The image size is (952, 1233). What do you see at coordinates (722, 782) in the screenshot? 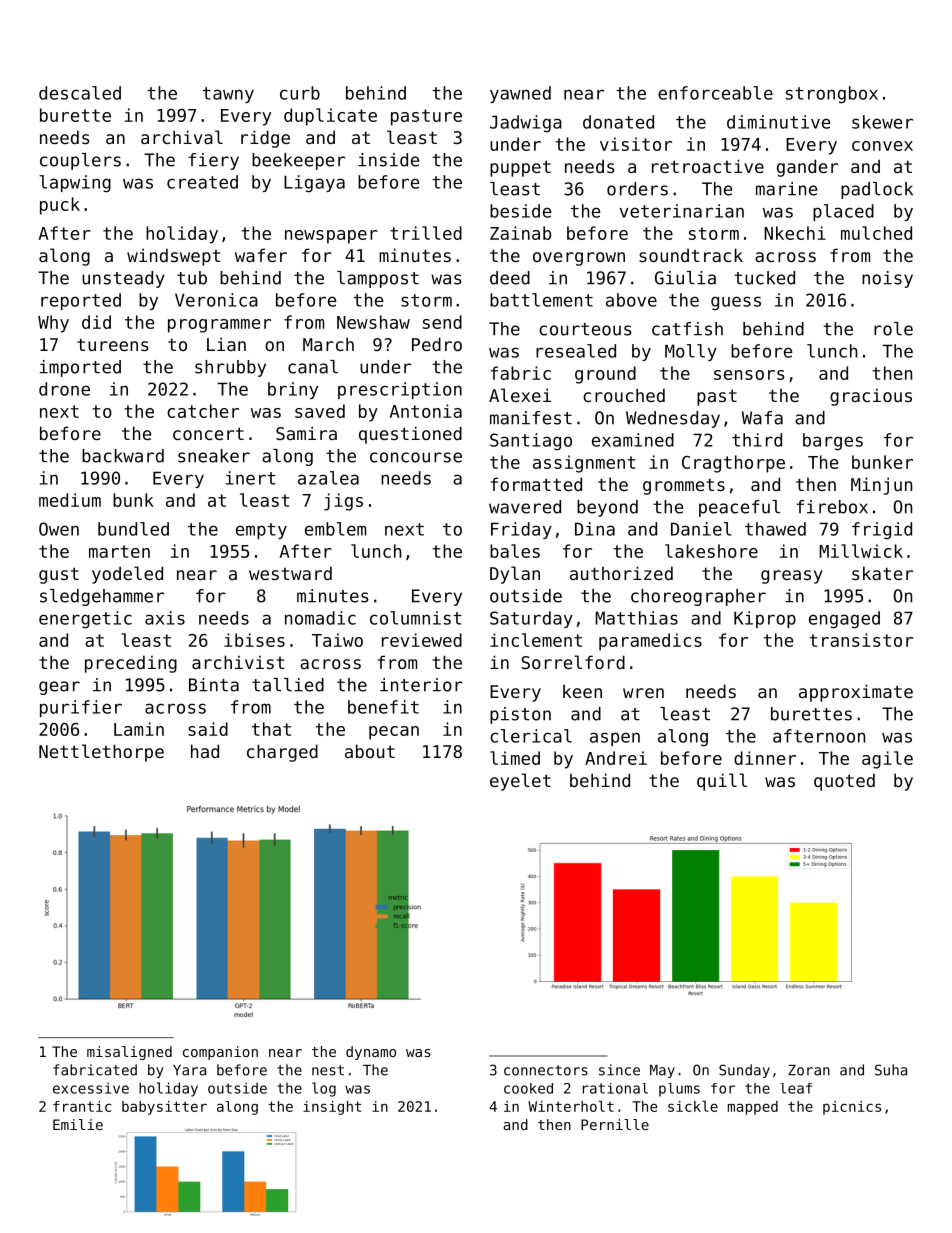
I see `quill` at bounding box center [722, 782].
